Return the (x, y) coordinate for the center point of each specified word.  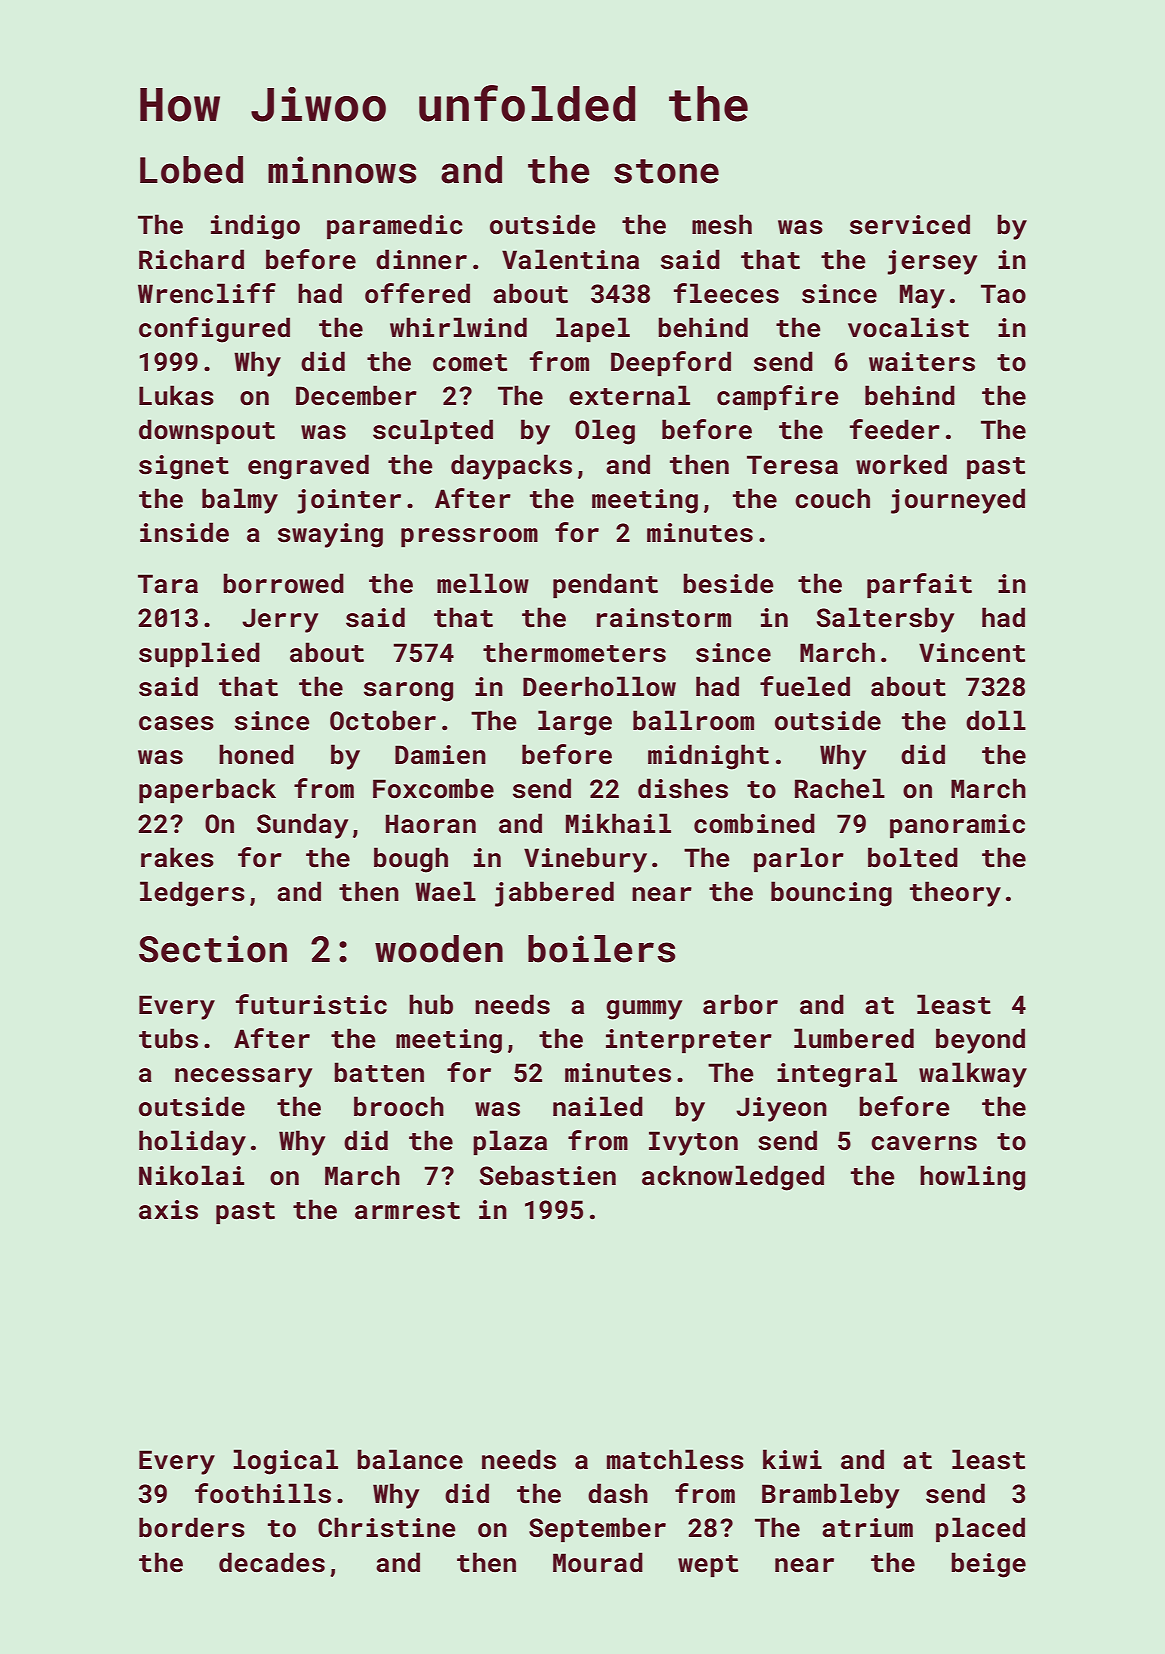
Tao (1003, 294)
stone (666, 171)
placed (980, 1530)
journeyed (958, 501)
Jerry (280, 620)
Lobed (191, 170)
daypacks (511, 467)
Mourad (598, 1562)
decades (272, 1562)
